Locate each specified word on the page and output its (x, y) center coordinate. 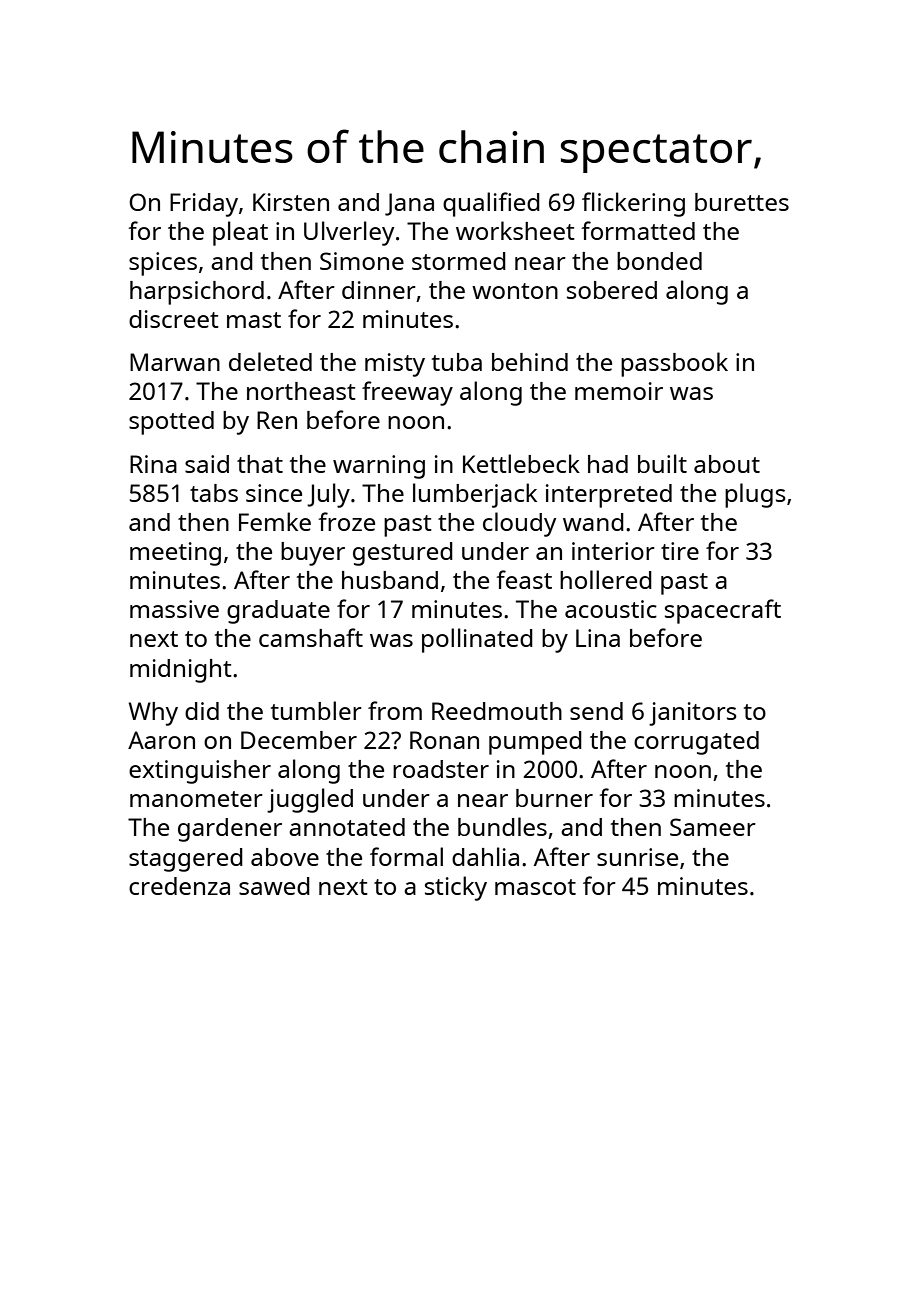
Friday (204, 205)
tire (680, 551)
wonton (515, 291)
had (608, 464)
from (395, 710)
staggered (186, 860)
